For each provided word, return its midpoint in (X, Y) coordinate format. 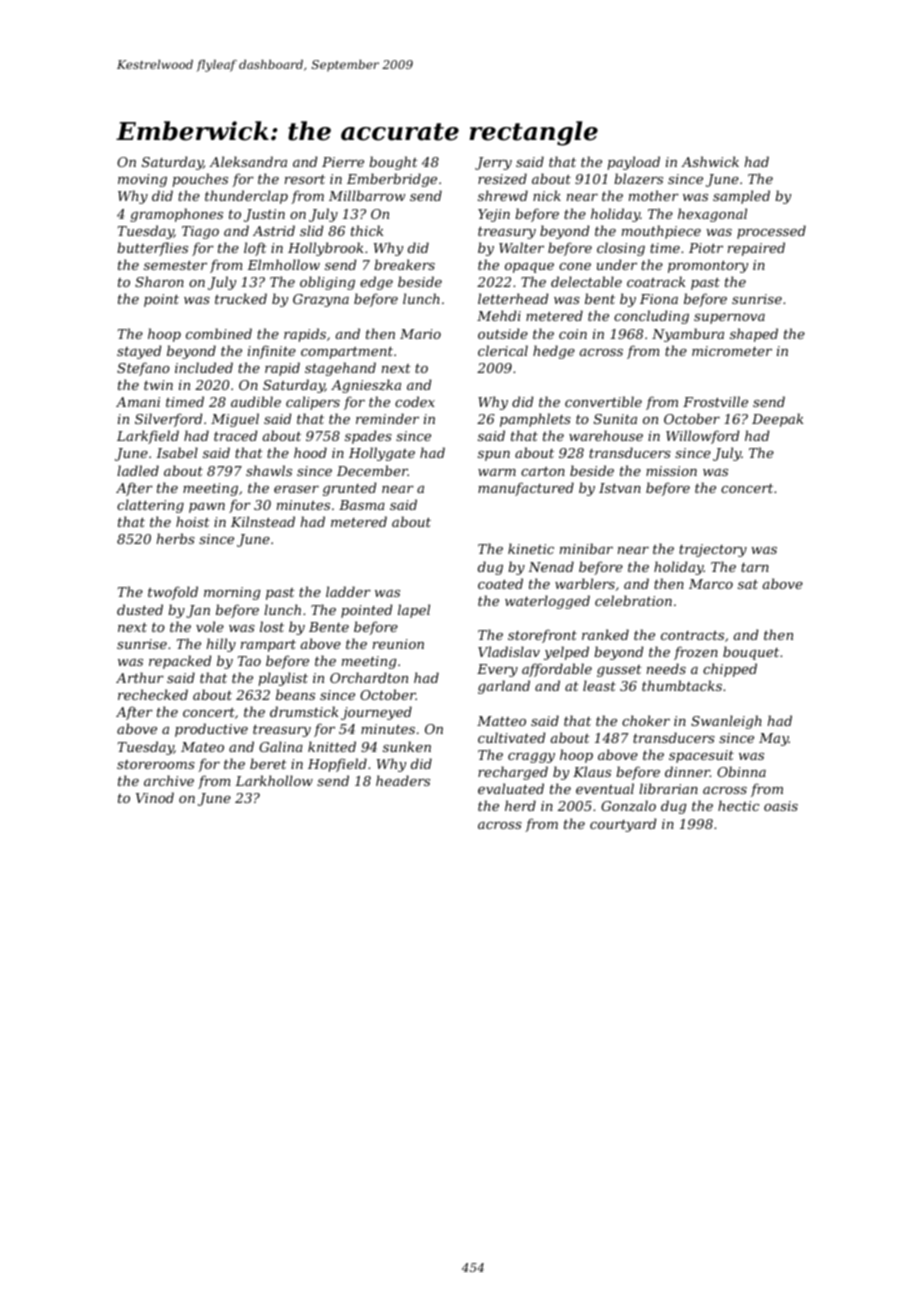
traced (235, 435)
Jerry (493, 163)
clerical (503, 350)
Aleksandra (248, 161)
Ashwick (710, 161)
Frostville (715, 401)
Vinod (155, 797)
